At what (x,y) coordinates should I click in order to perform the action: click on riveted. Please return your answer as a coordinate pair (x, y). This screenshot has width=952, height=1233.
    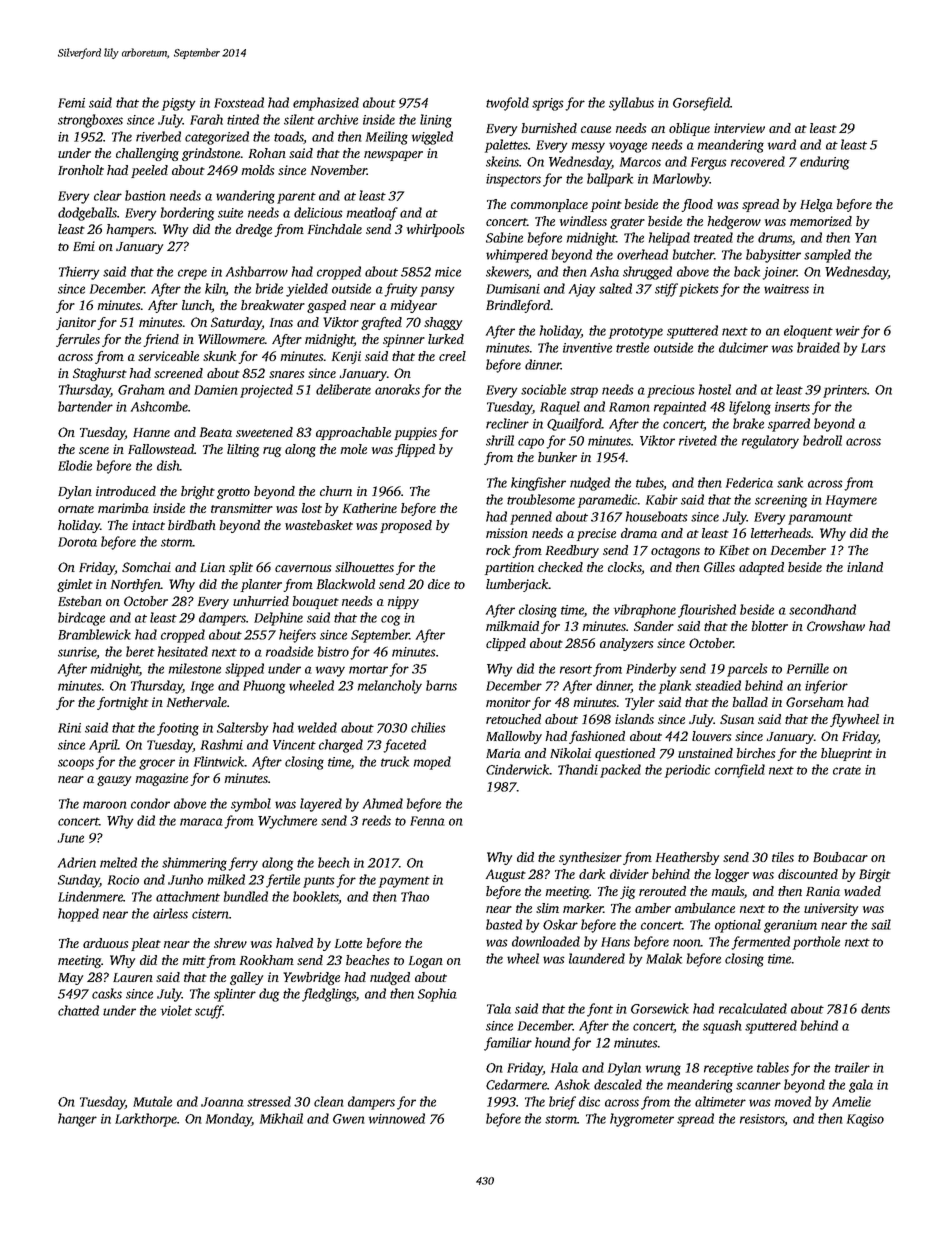
    Looking at the image, I should click on (698, 440).
